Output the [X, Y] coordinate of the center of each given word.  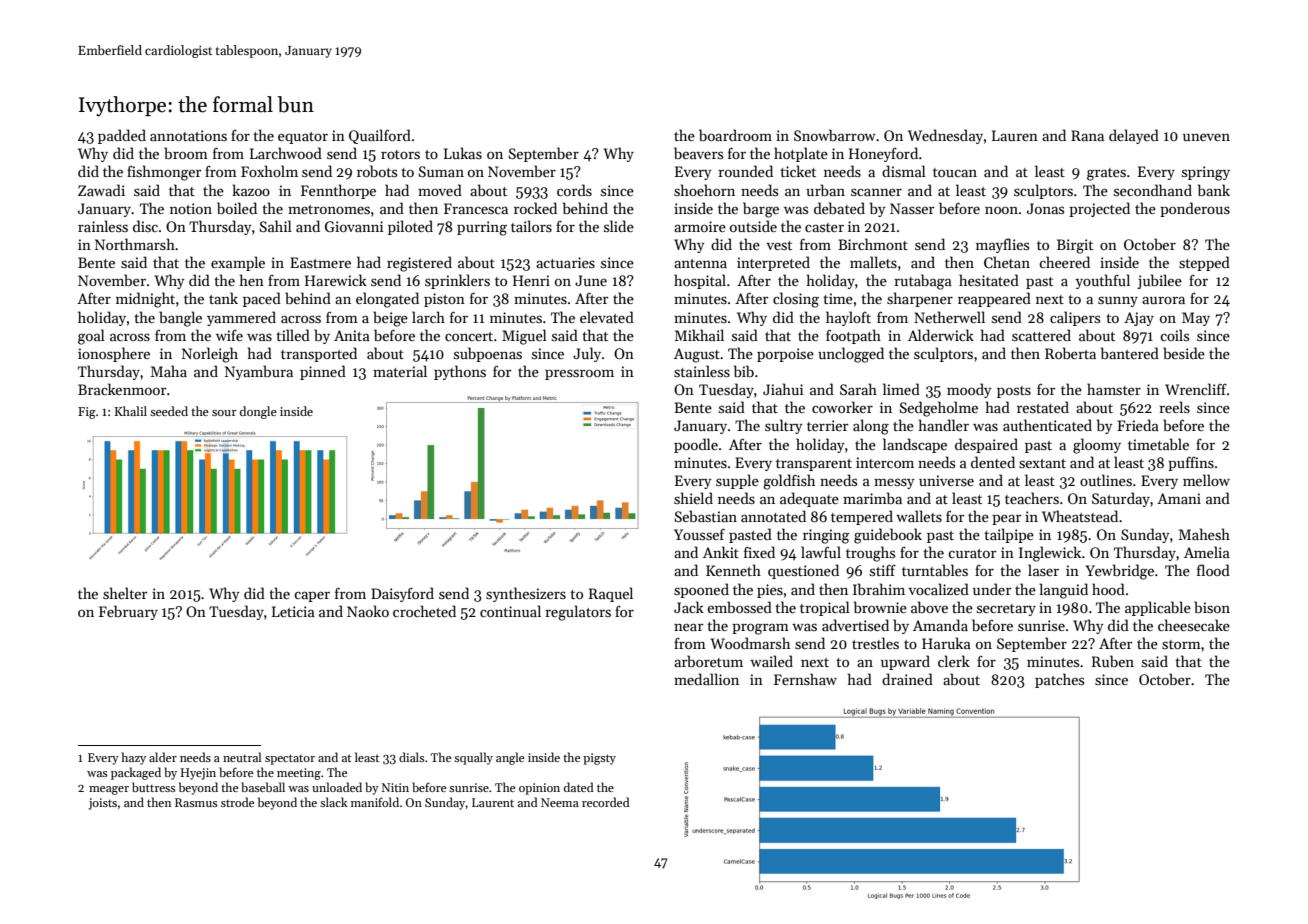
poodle [696, 445]
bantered [1130, 353]
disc [145, 226]
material [400, 371]
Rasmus [196, 802]
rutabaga [923, 282]
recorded [606, 802]
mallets [873, 262]
